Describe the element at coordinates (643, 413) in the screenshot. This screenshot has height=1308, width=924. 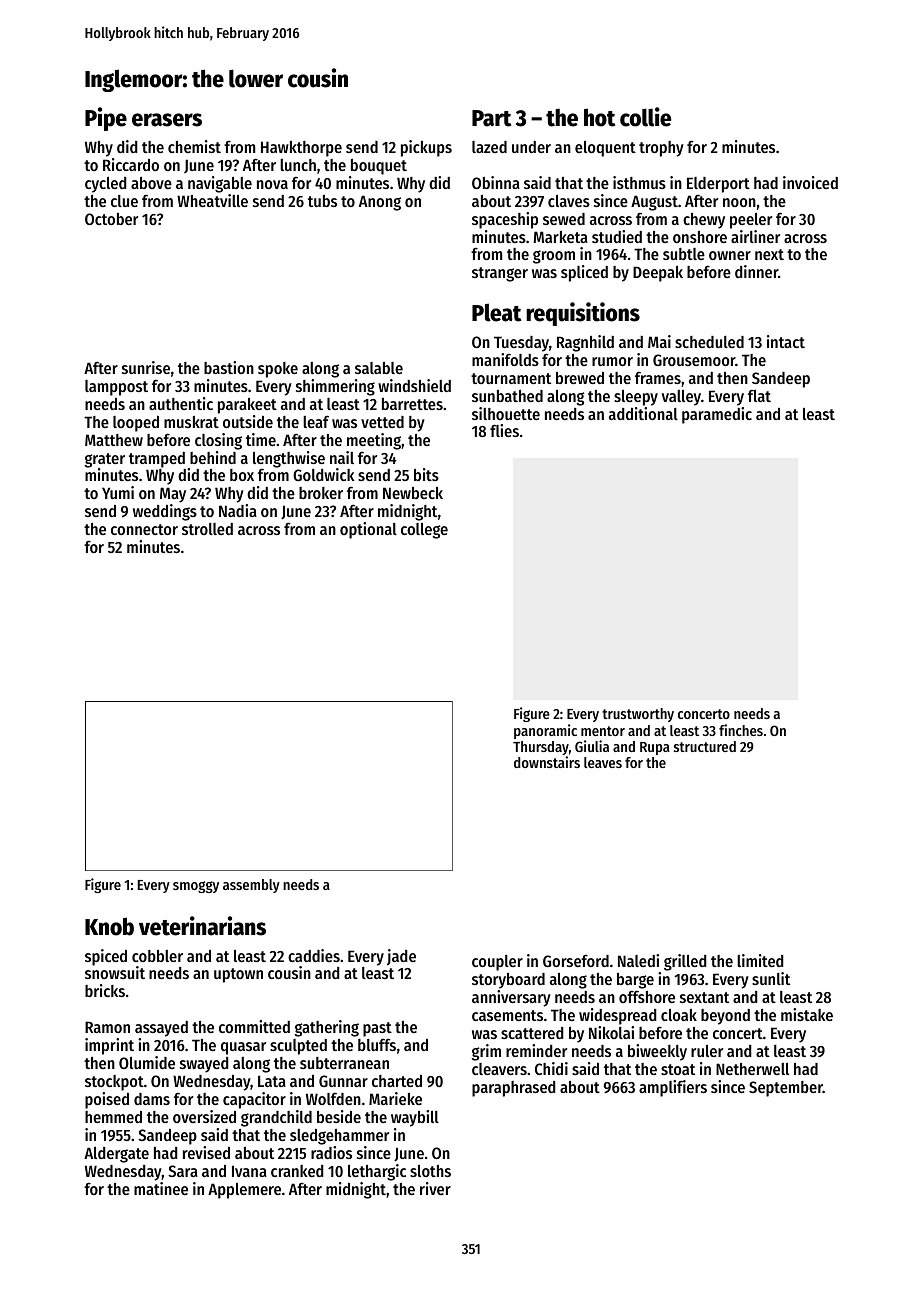
I see `additional` at that location.
